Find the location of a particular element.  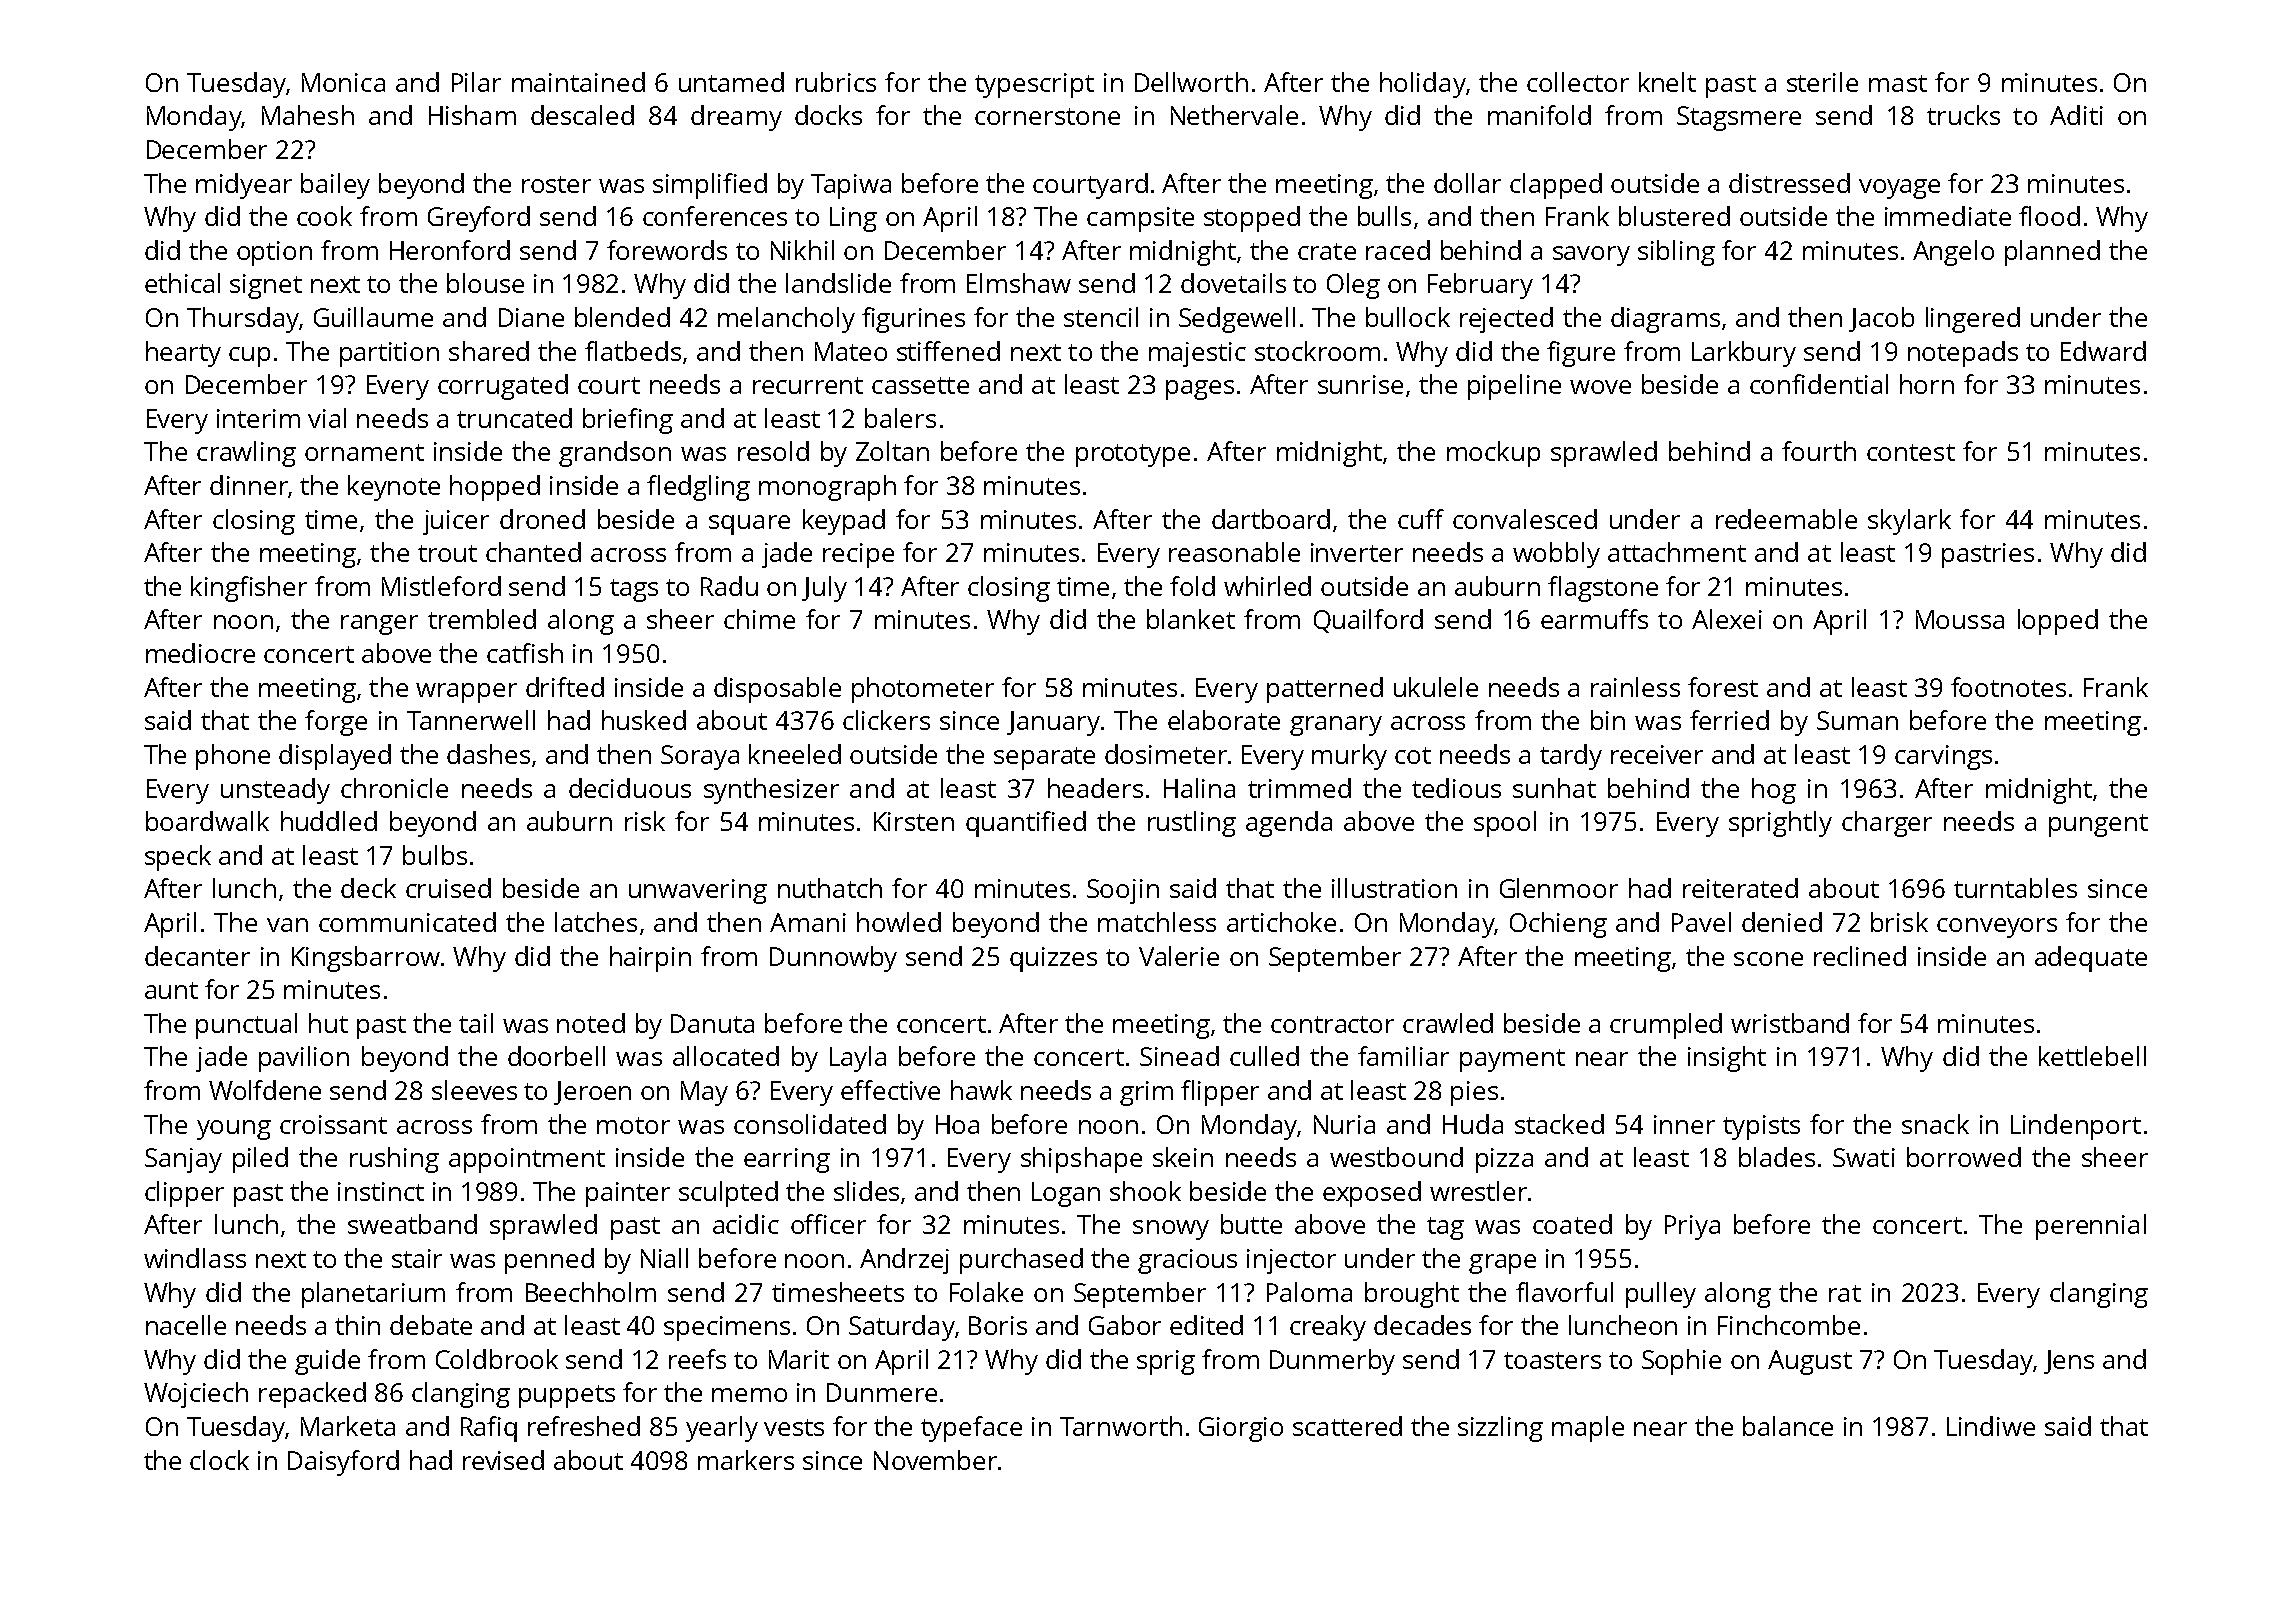

Jacob is located at coordinates (1881, 319).
